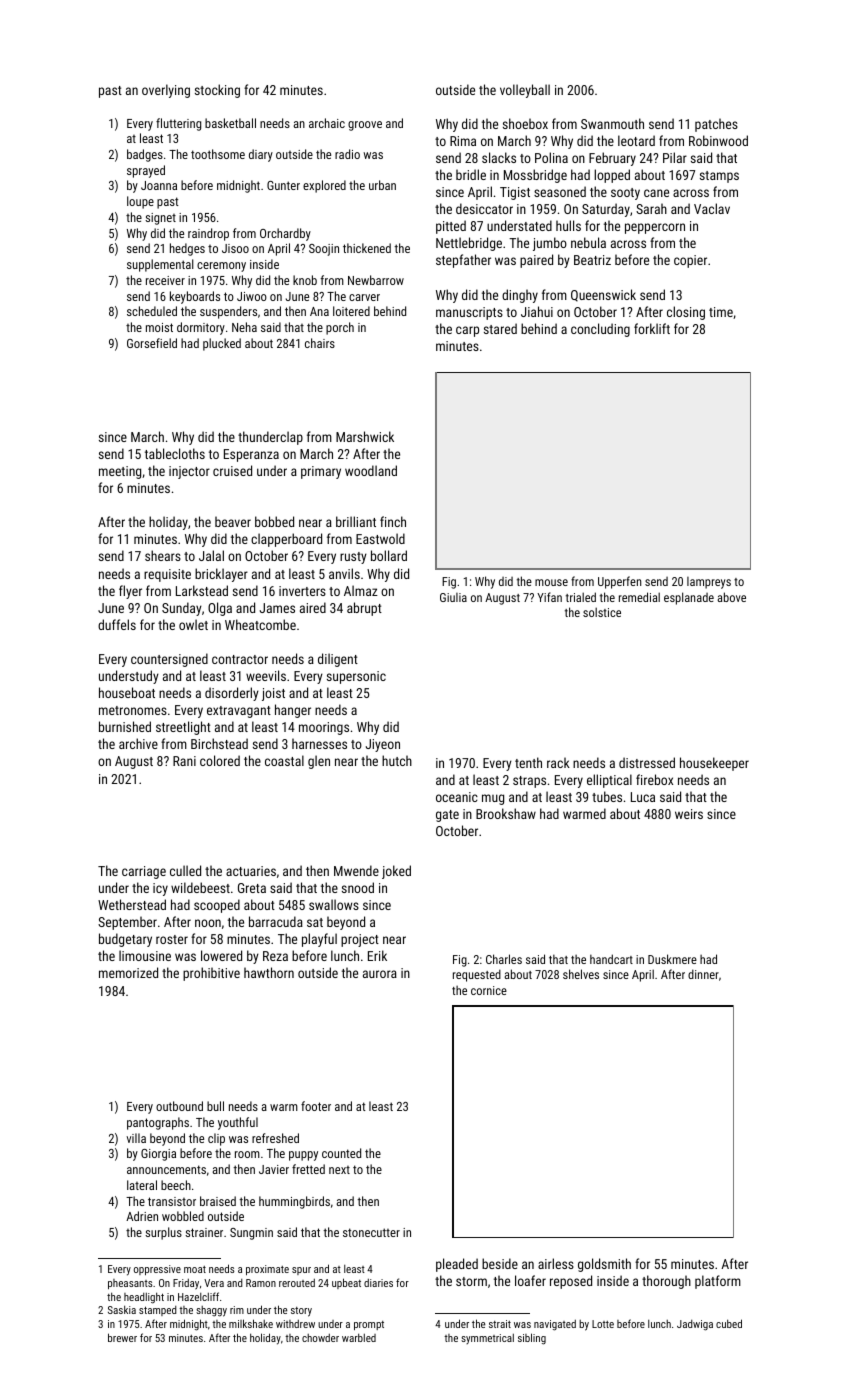  Describe the element at coordinates (500, 1263) in the screenshot. I see `beside` at that location.
